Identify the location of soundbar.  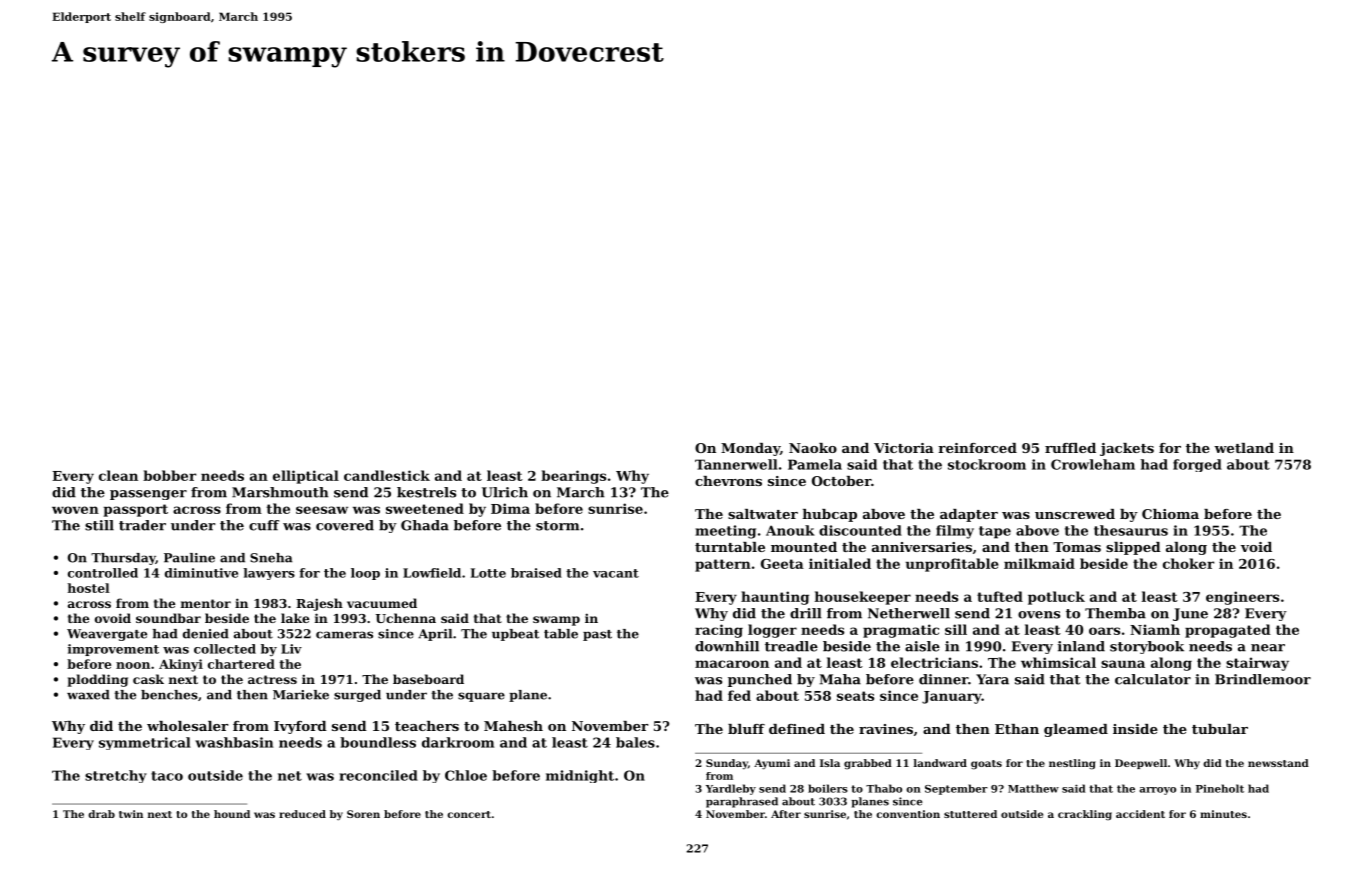
(168, 618).
